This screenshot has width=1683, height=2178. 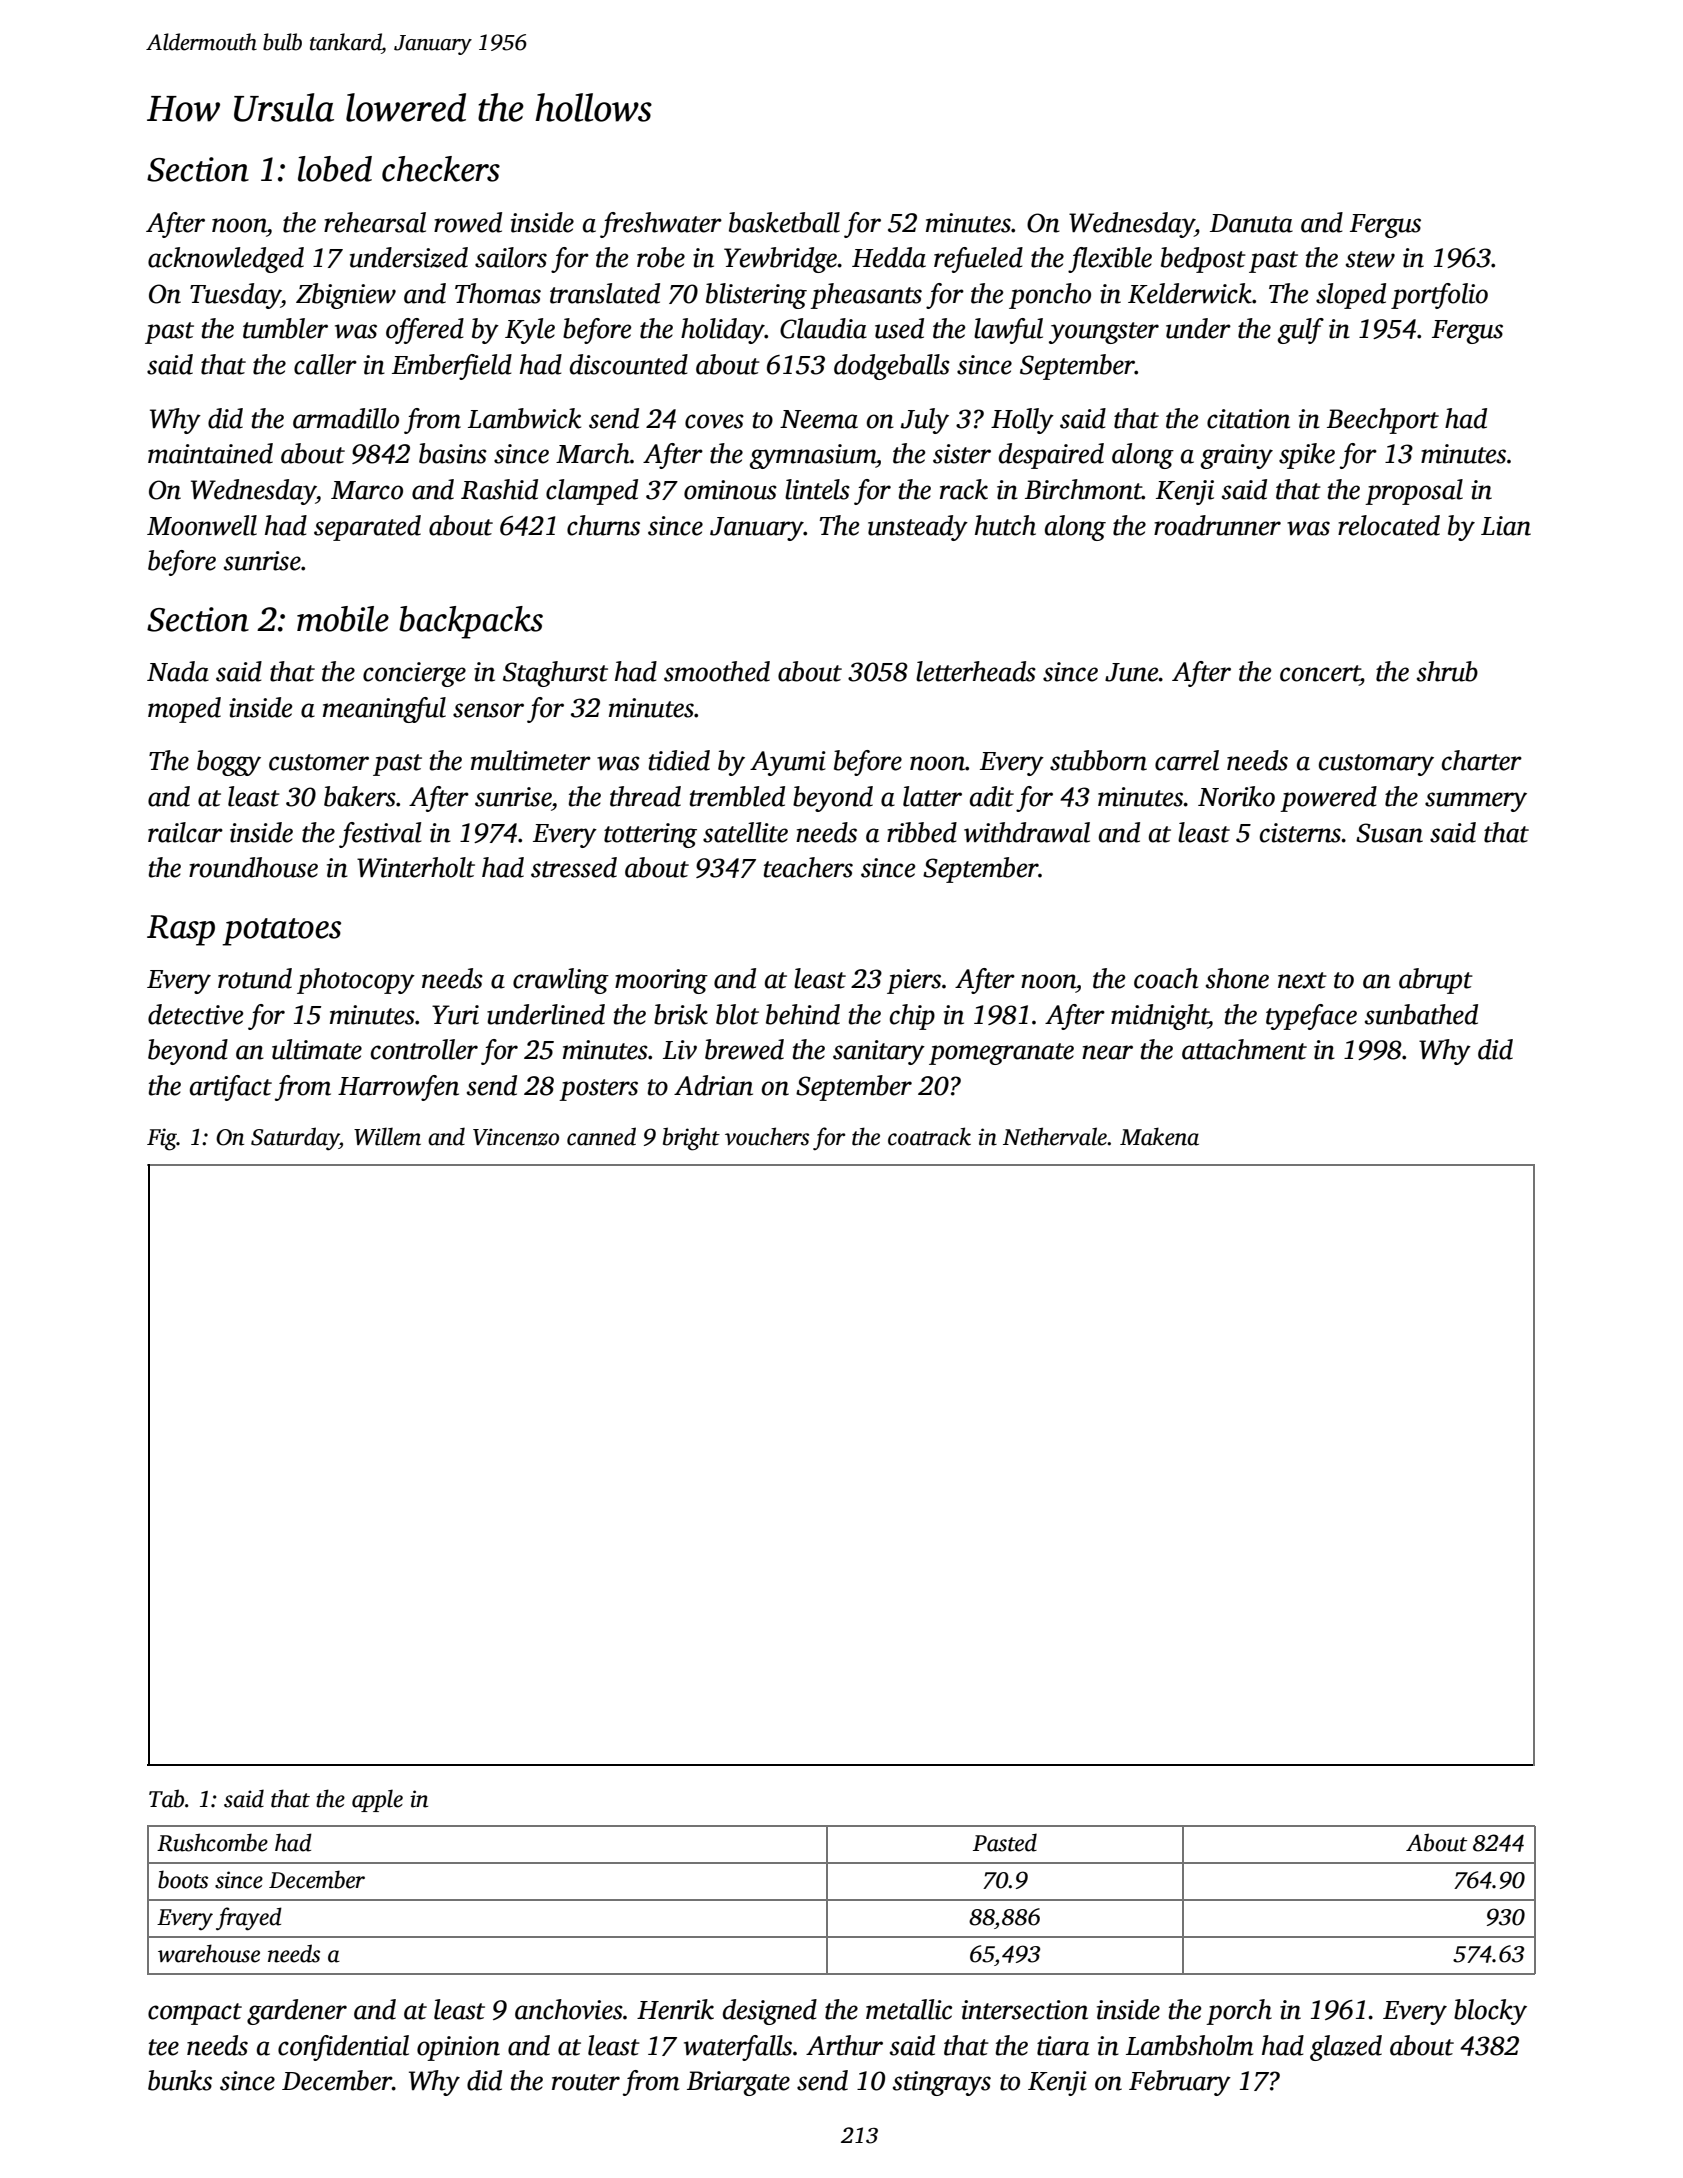 I want to click on bunks, so click(x=180, y=2080).
